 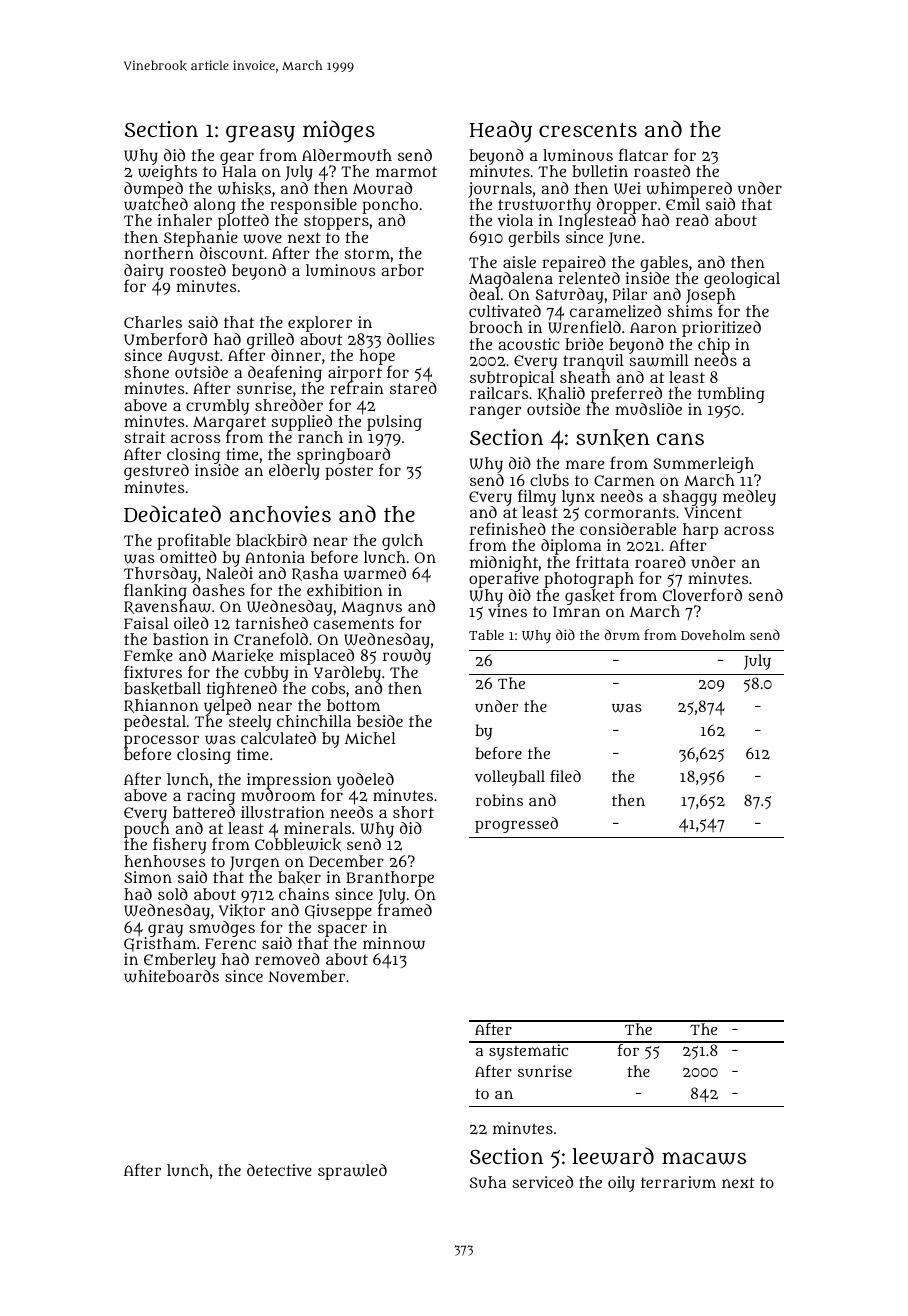 What do you see at coordinates (352, 1172) in the document?
I see `sprawled` at bounding box center [352, 1172].
